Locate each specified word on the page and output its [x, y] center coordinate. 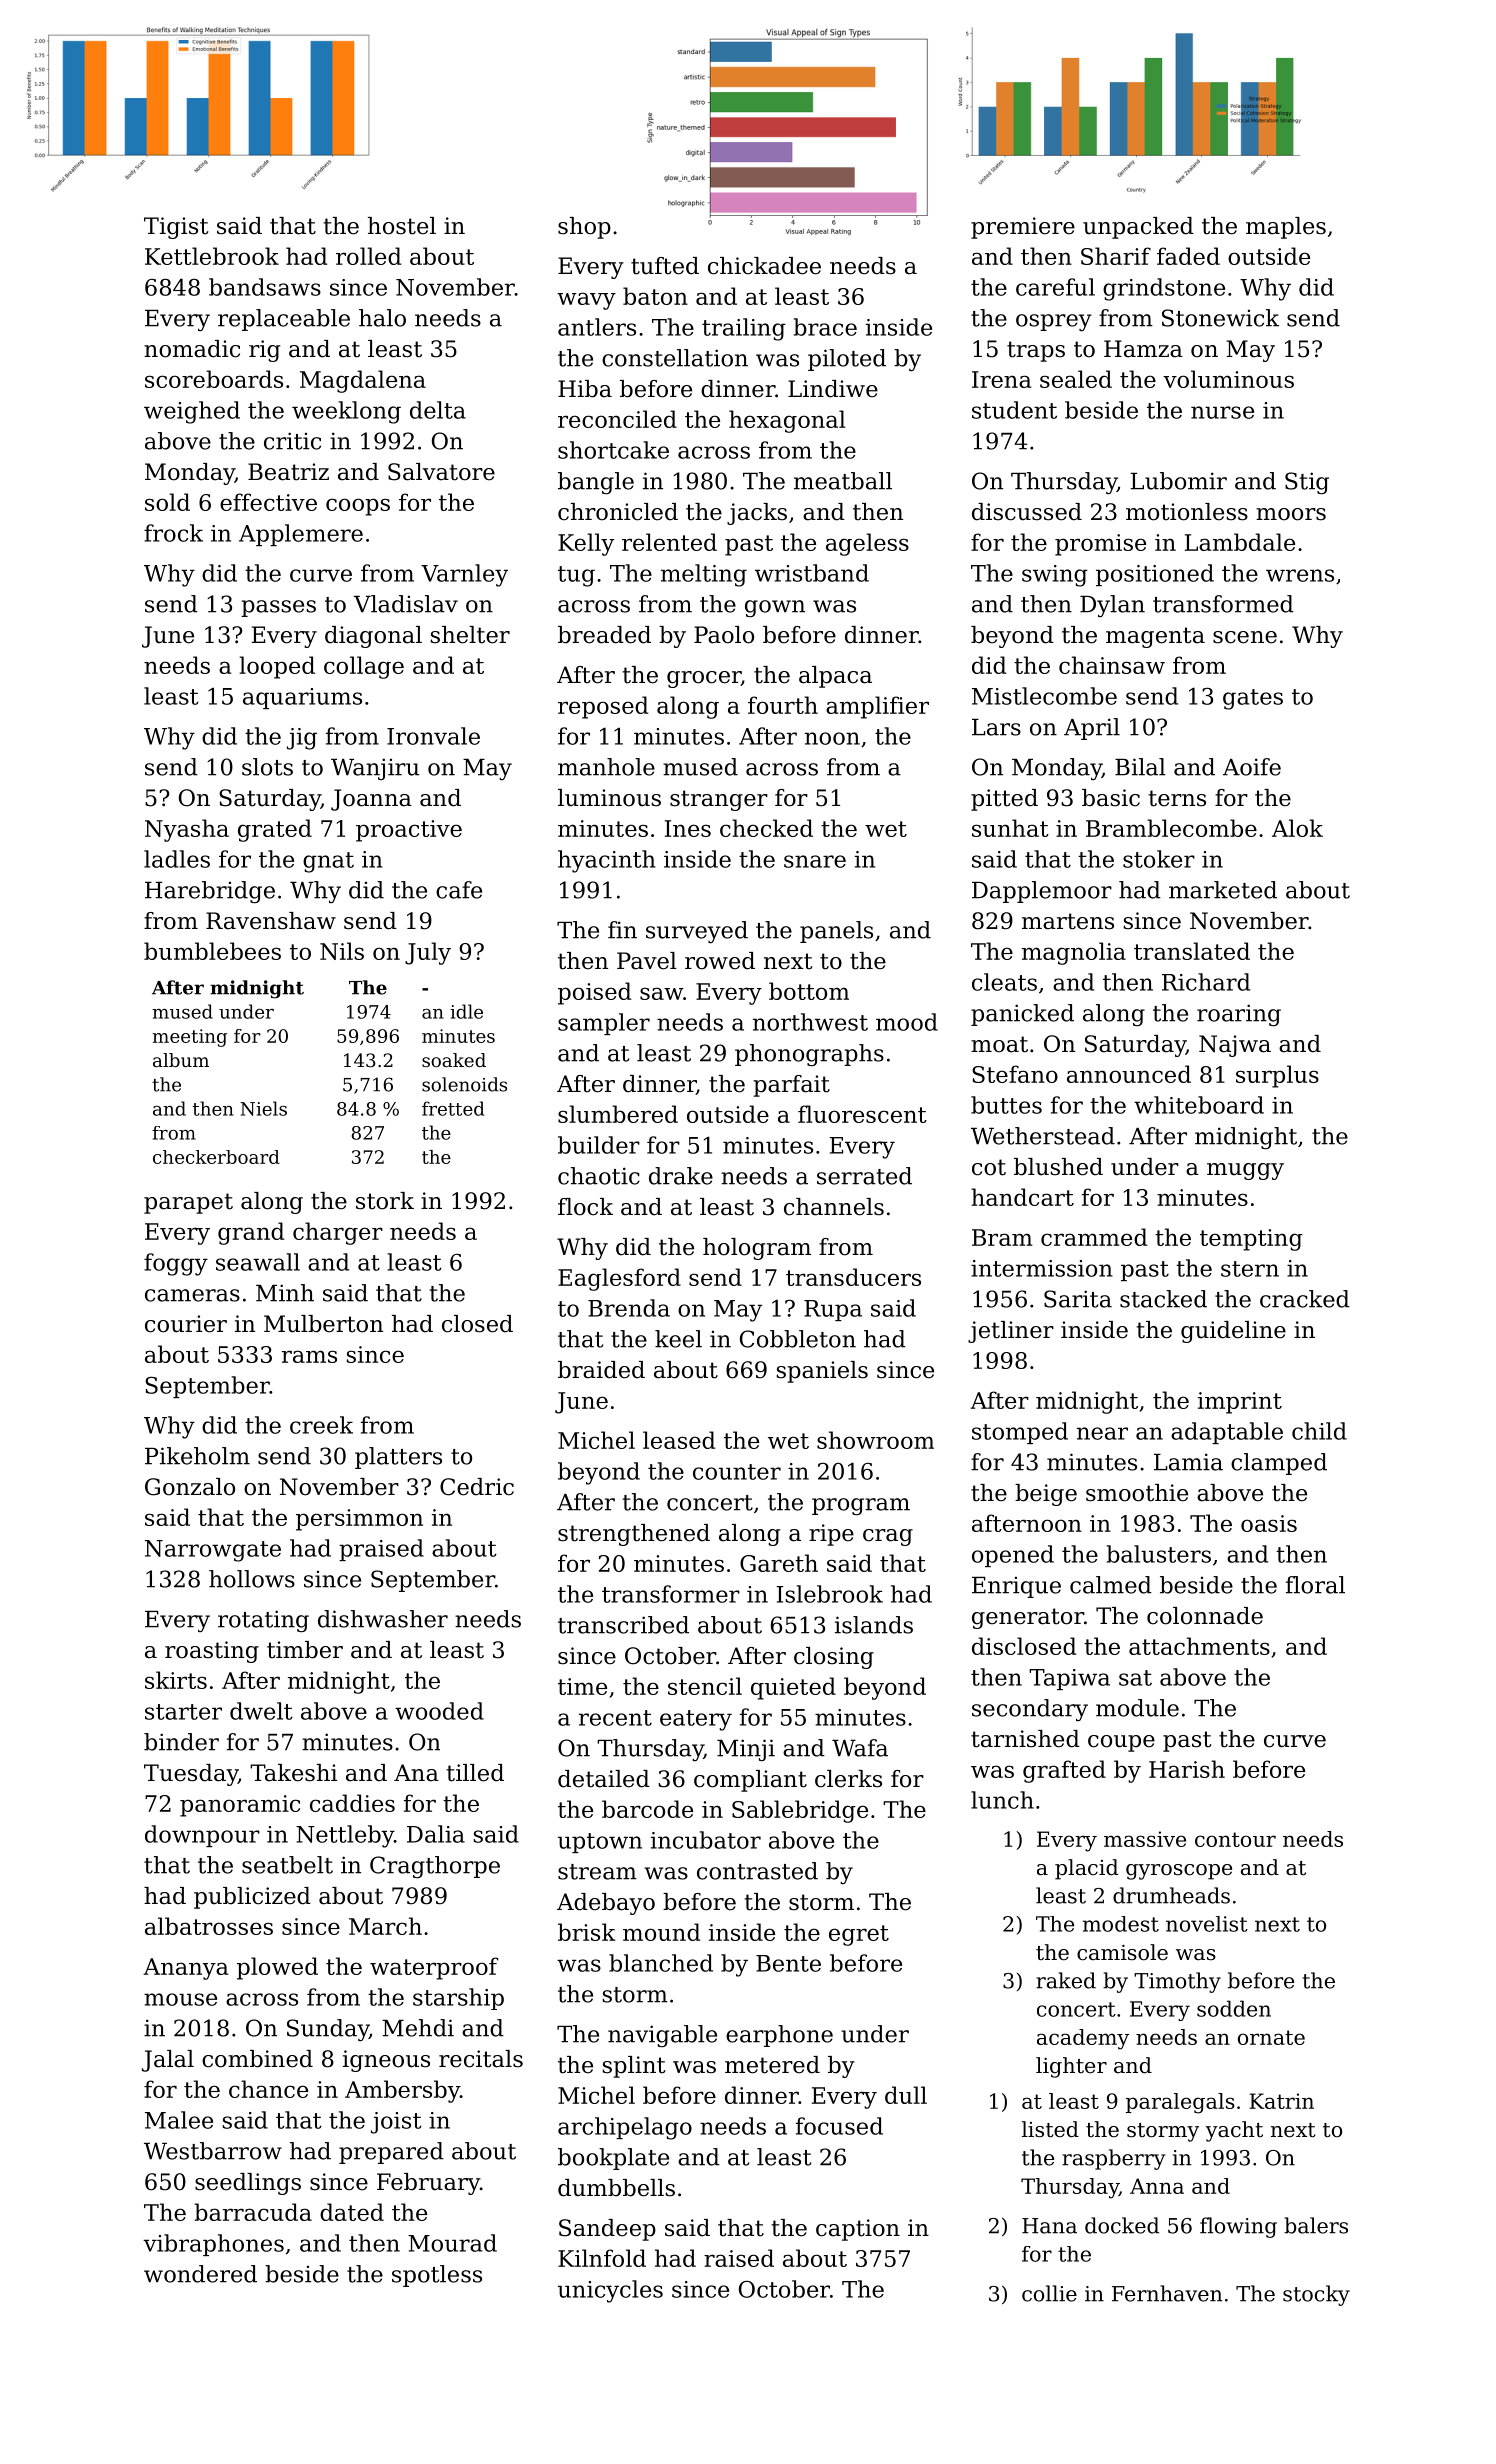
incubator [706, 1840]
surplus [1277, 1076]
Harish [1187, 1769]
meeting [189, 1038]
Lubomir [1179, 481]
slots [267, 767]
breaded [604, 635]
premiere [1023, 228]
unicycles [610, 2291]
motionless [1187, 512]
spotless [437, 2276]
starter [183, 1712]
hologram [757, 1249]
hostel [402, 226]
